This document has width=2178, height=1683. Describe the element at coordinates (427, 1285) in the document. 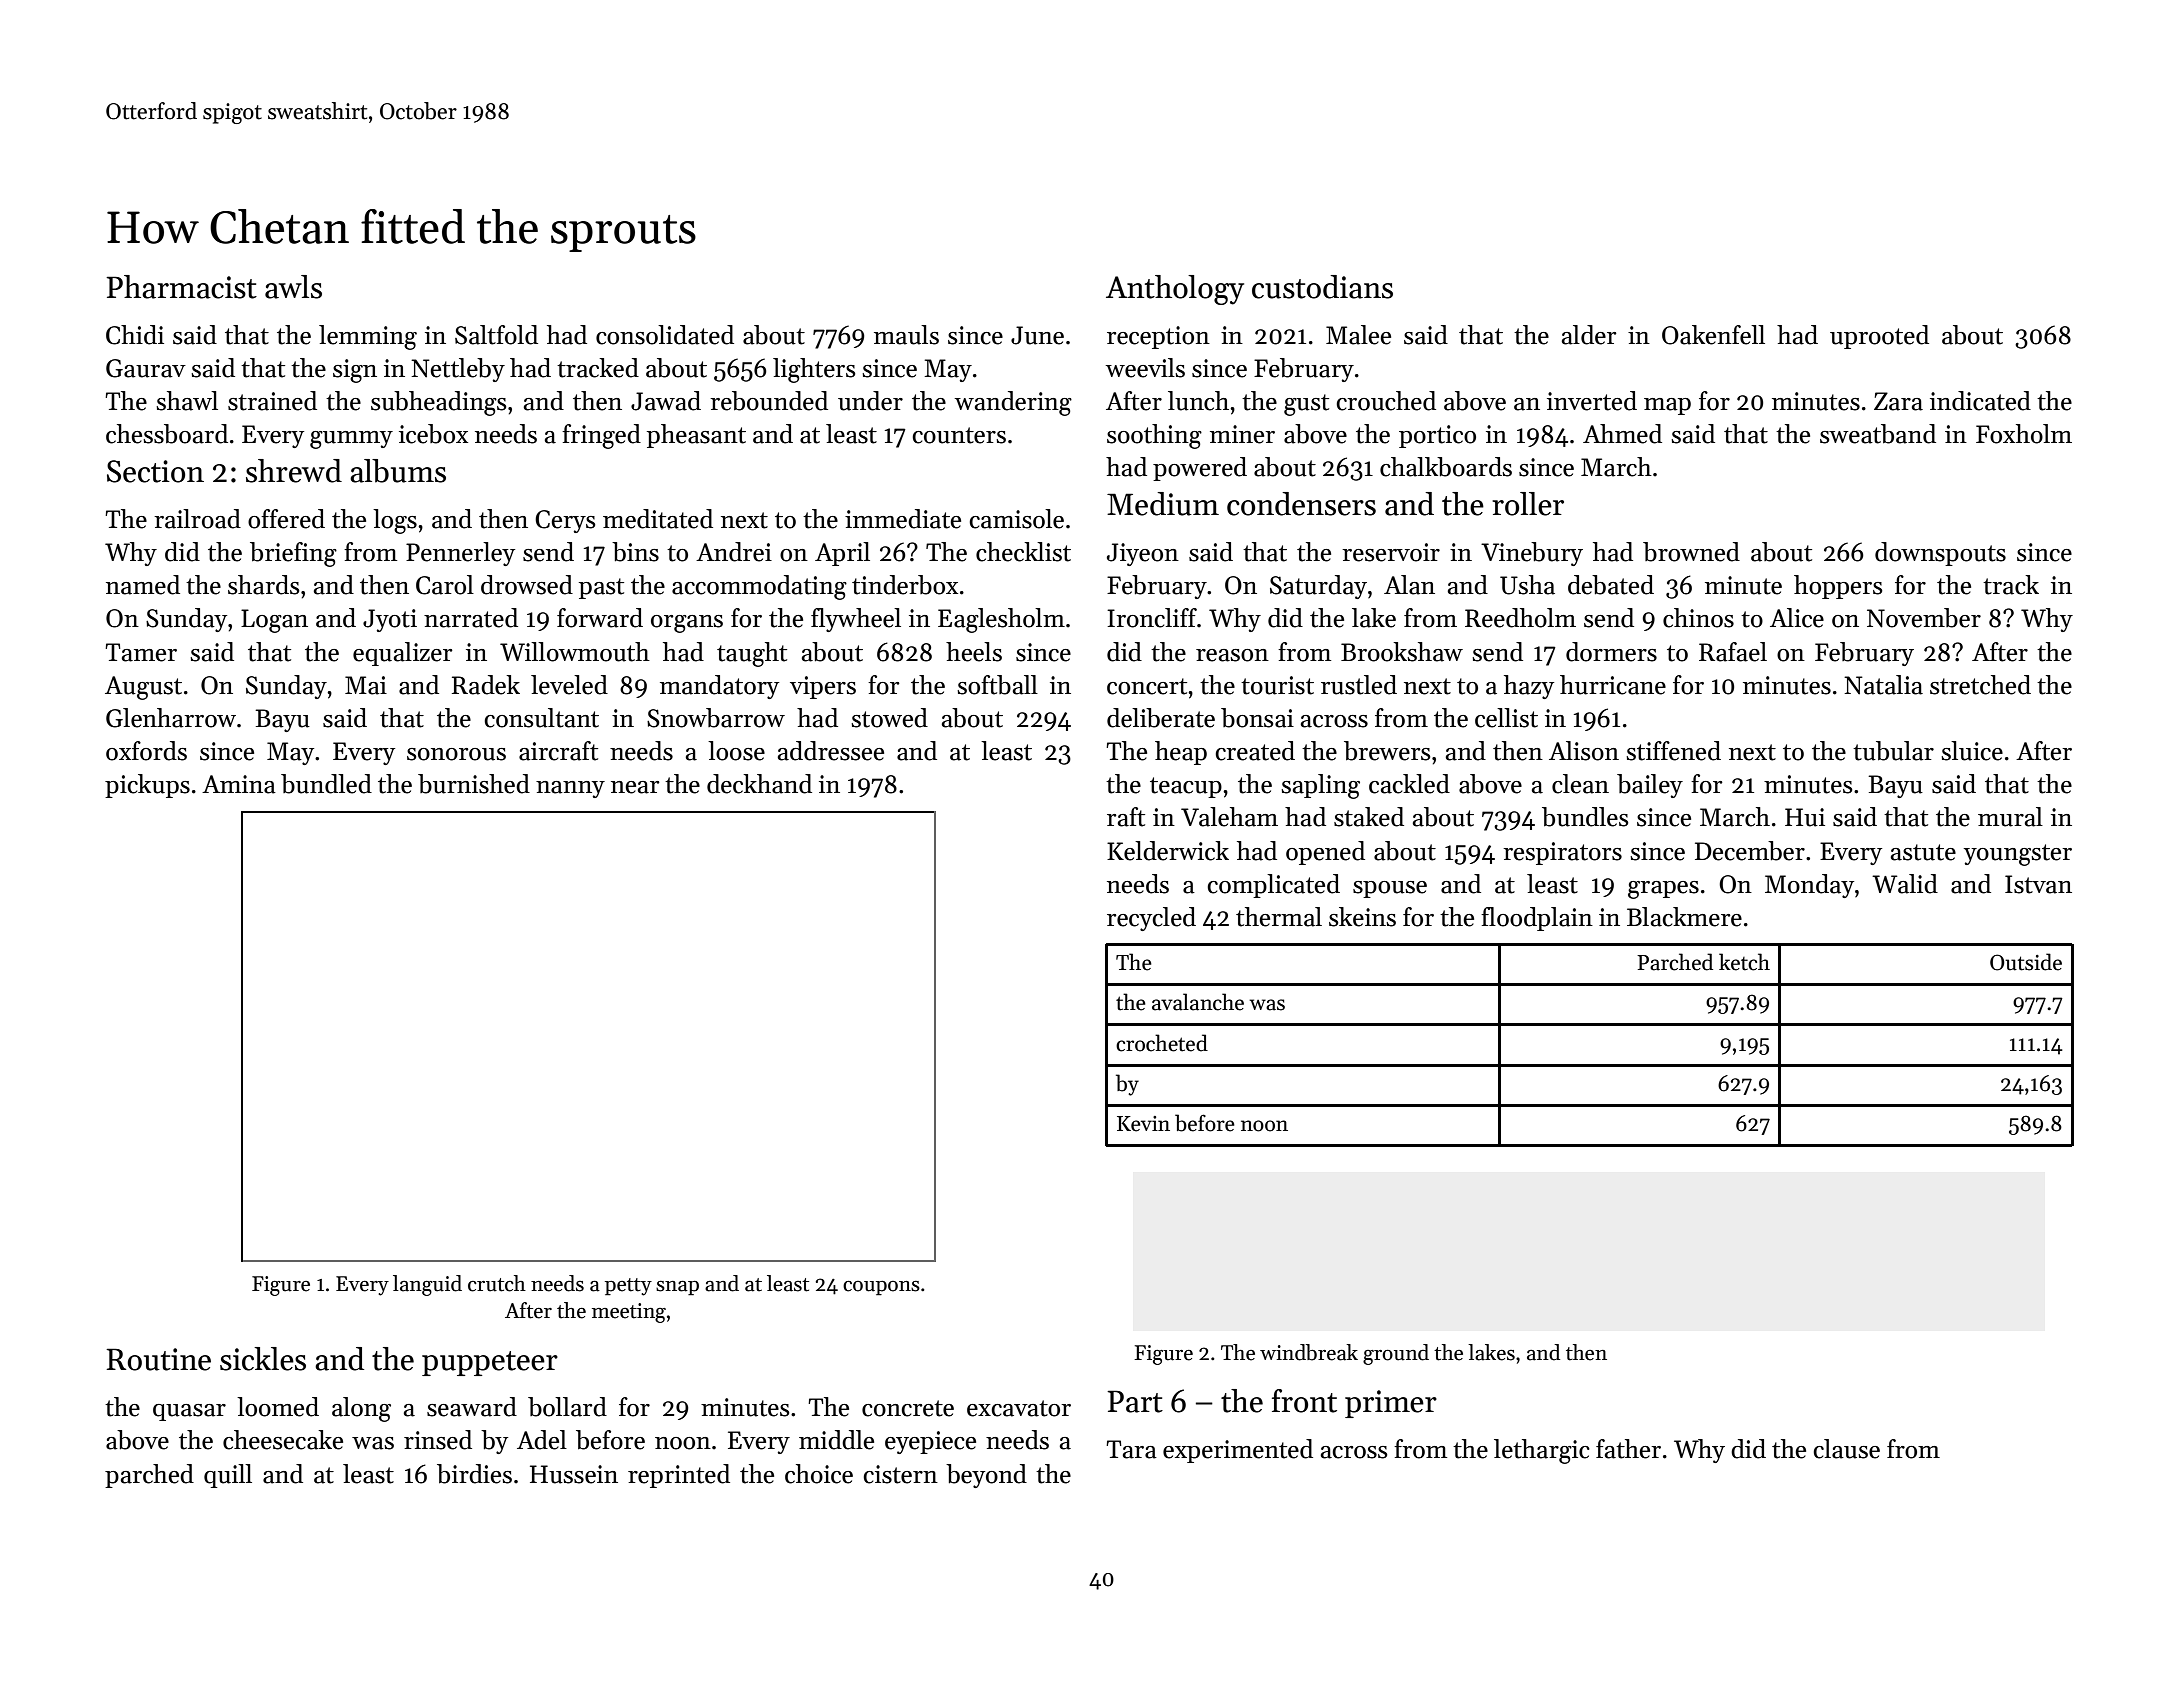

I see `languid` at that location.
